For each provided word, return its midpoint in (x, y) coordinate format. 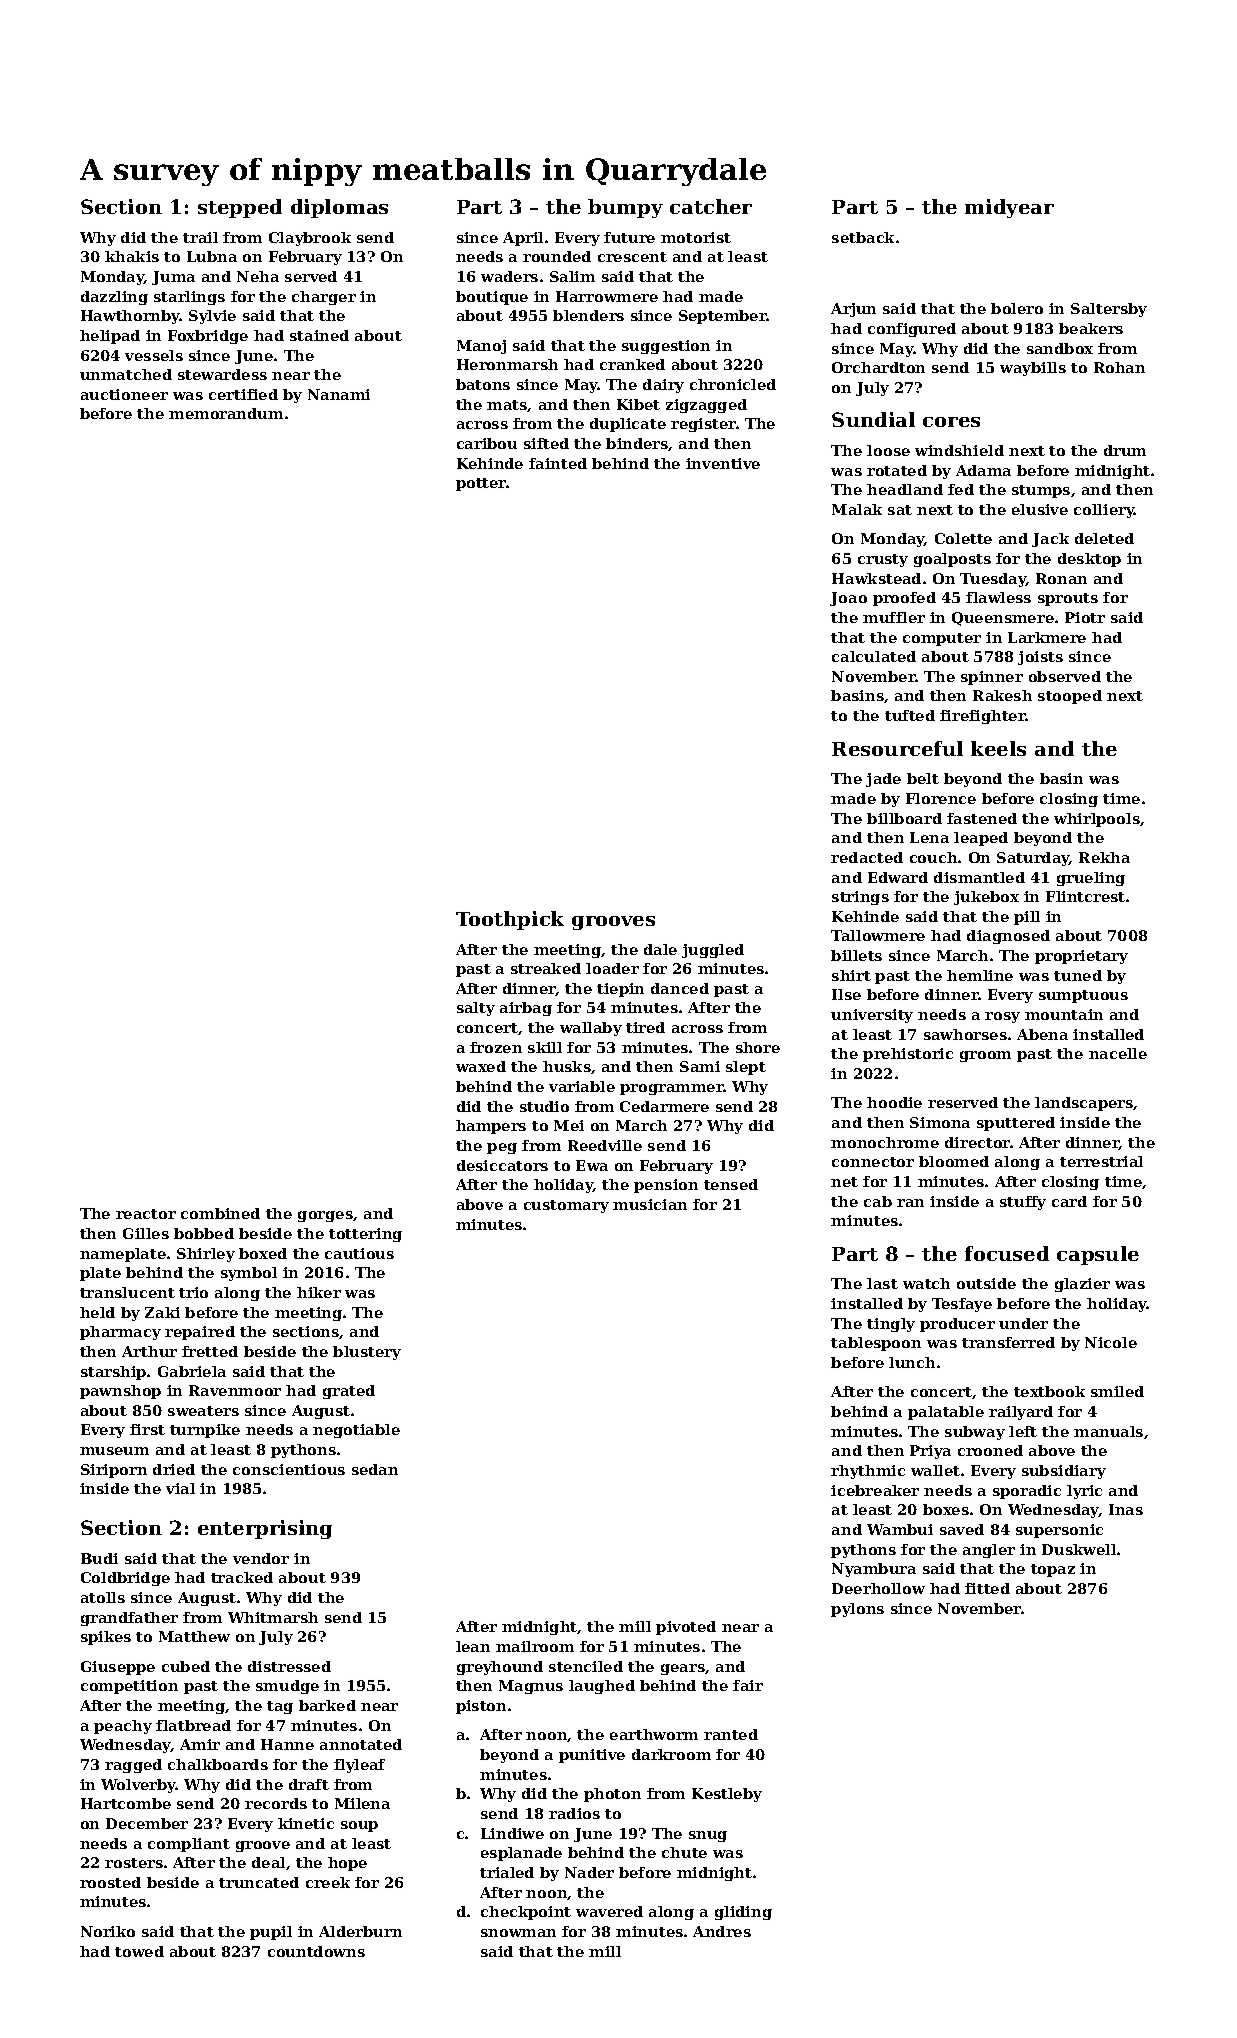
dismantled (979, 877)
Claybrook (310, 239)
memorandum (226, 413)
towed (139, 1951)
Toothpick (510, 920)
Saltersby (1109, 310)
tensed (731, 1184)
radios (574, 1813)
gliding (743, 1913)
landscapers (1084, 1104)
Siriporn (114, 1471)
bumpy (625, 208)
